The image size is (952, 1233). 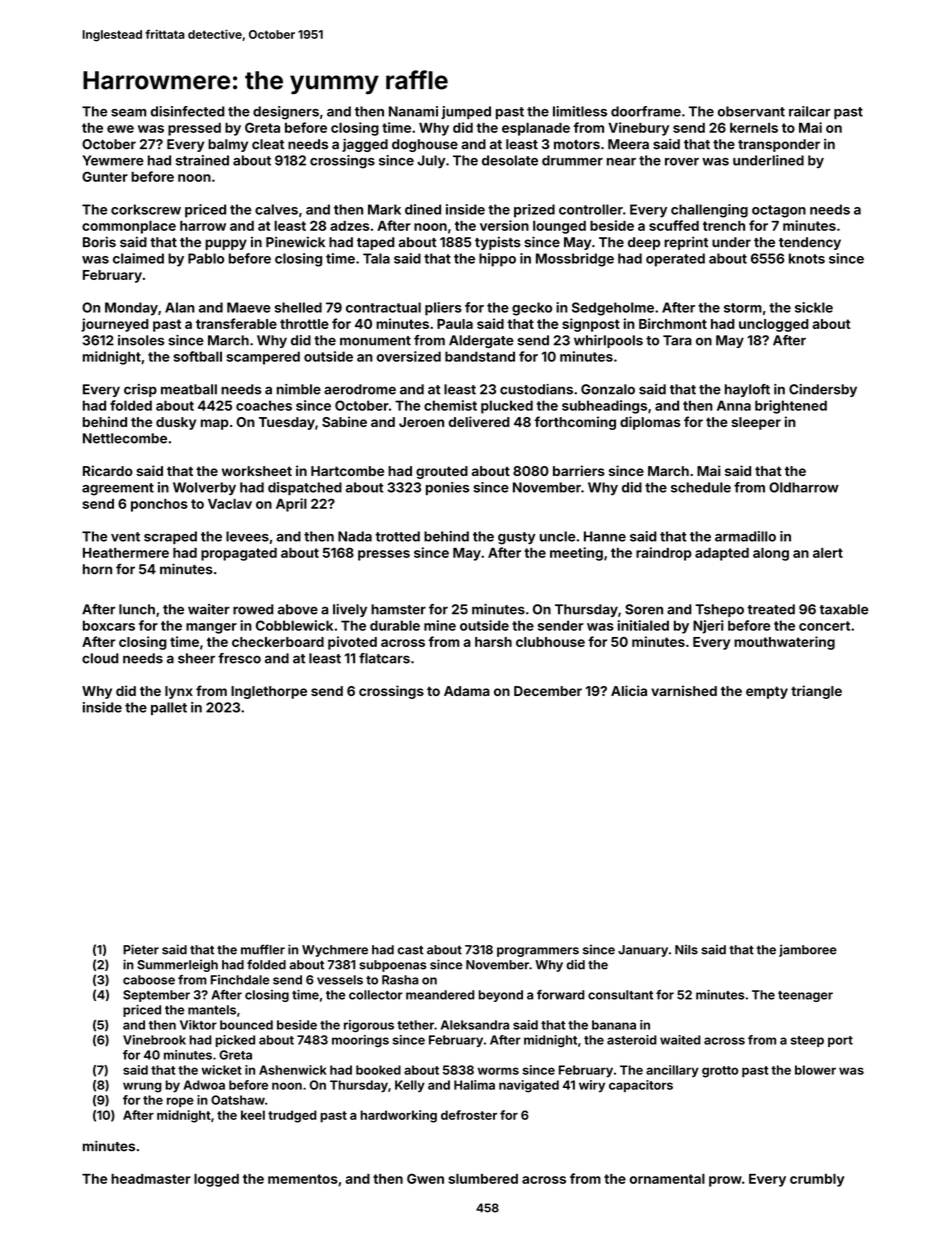 What do you see at coordinates (675, 260) in the document?
I see `operated` at bounding box center [675, 260].
